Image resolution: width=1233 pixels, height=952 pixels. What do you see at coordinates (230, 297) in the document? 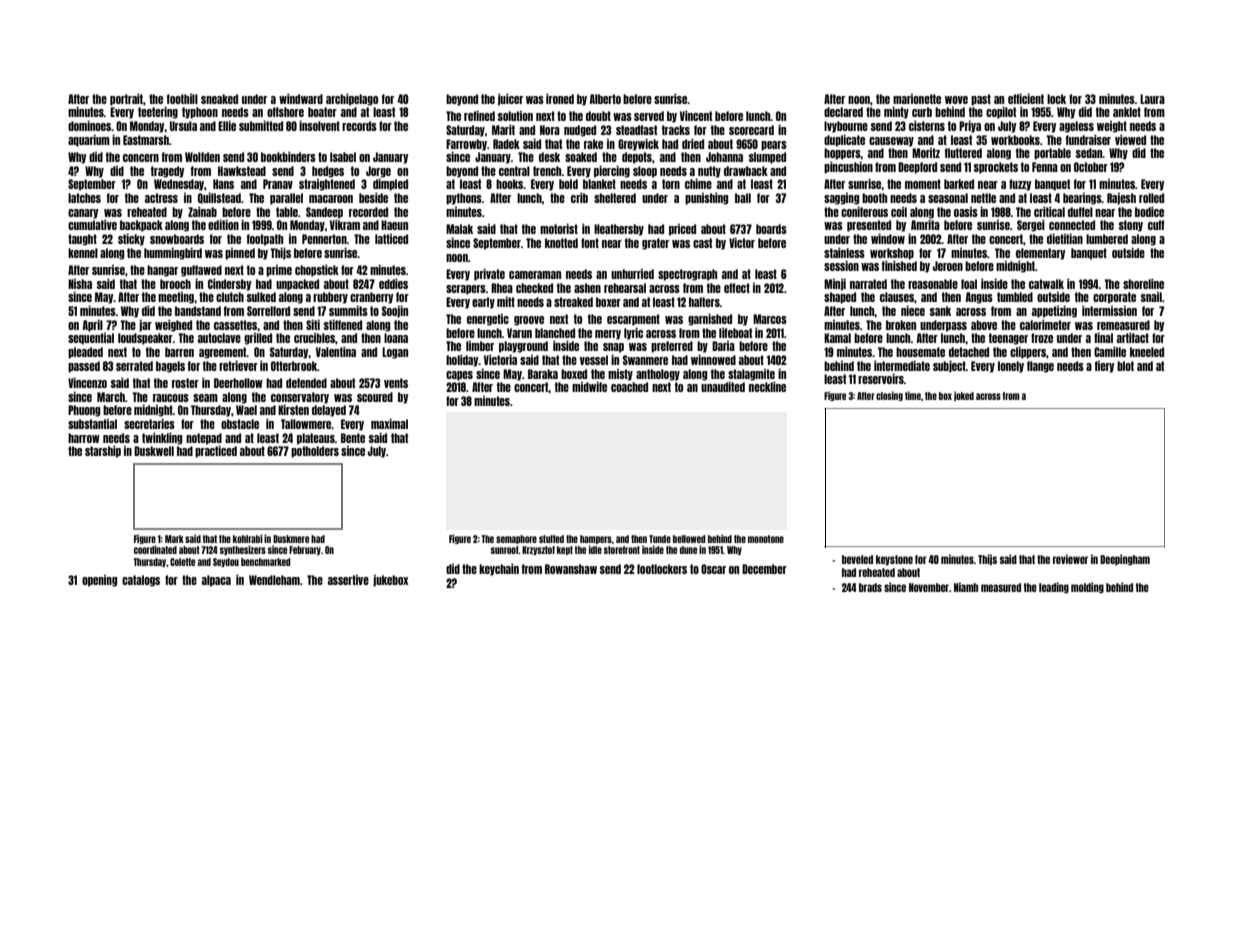
I see `clutch` at bounding box center [230, 297].
